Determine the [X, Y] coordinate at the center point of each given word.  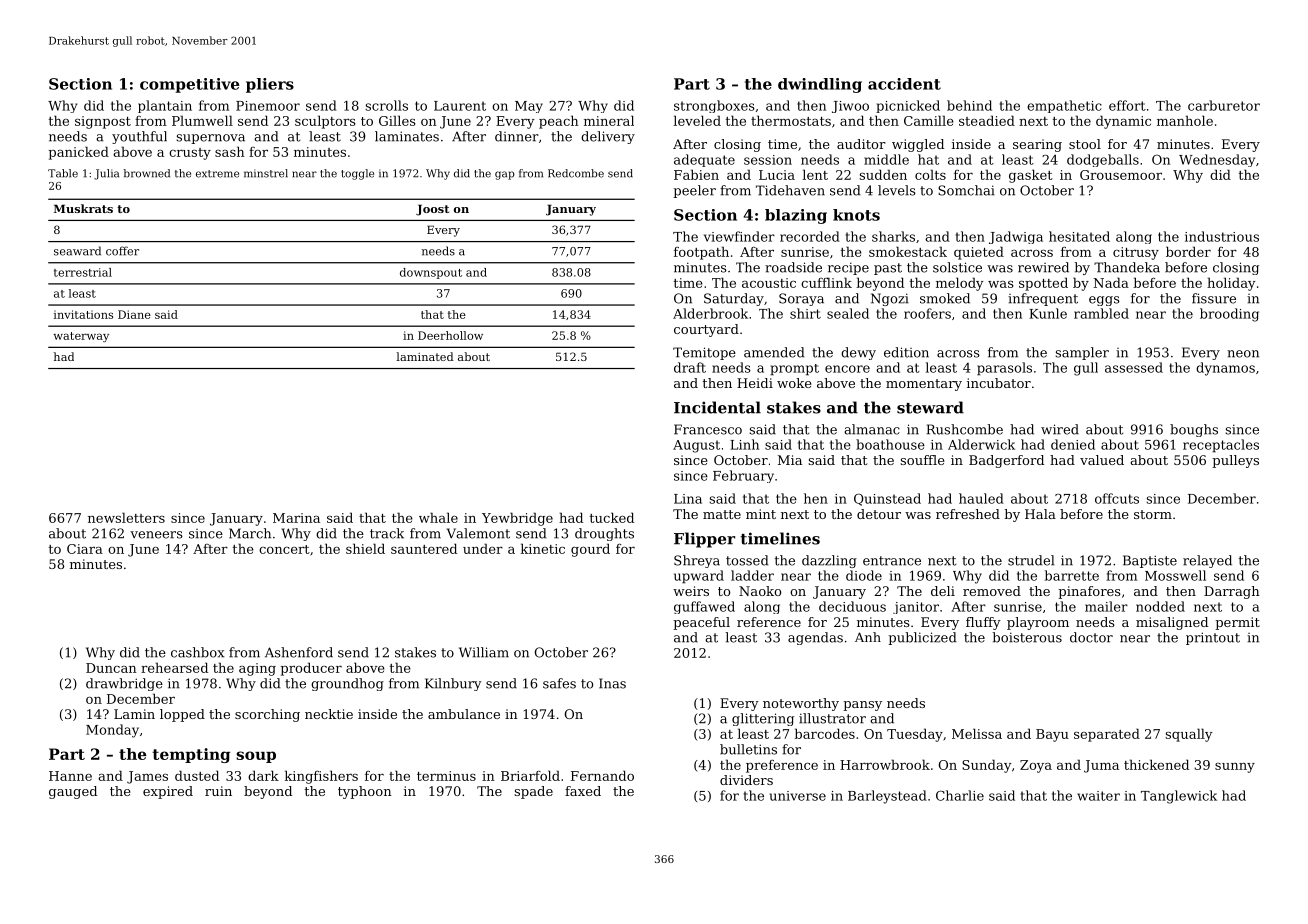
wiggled [918, 145]
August [696, 446]
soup [256, 757]
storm [1153, 514]
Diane [134, 314]
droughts [604, 534]
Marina [296, 518]
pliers [270, 85]
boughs [1194, 430]
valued [1102, 460]
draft [690, 367]
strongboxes [714, 106]
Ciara [85, 549]
